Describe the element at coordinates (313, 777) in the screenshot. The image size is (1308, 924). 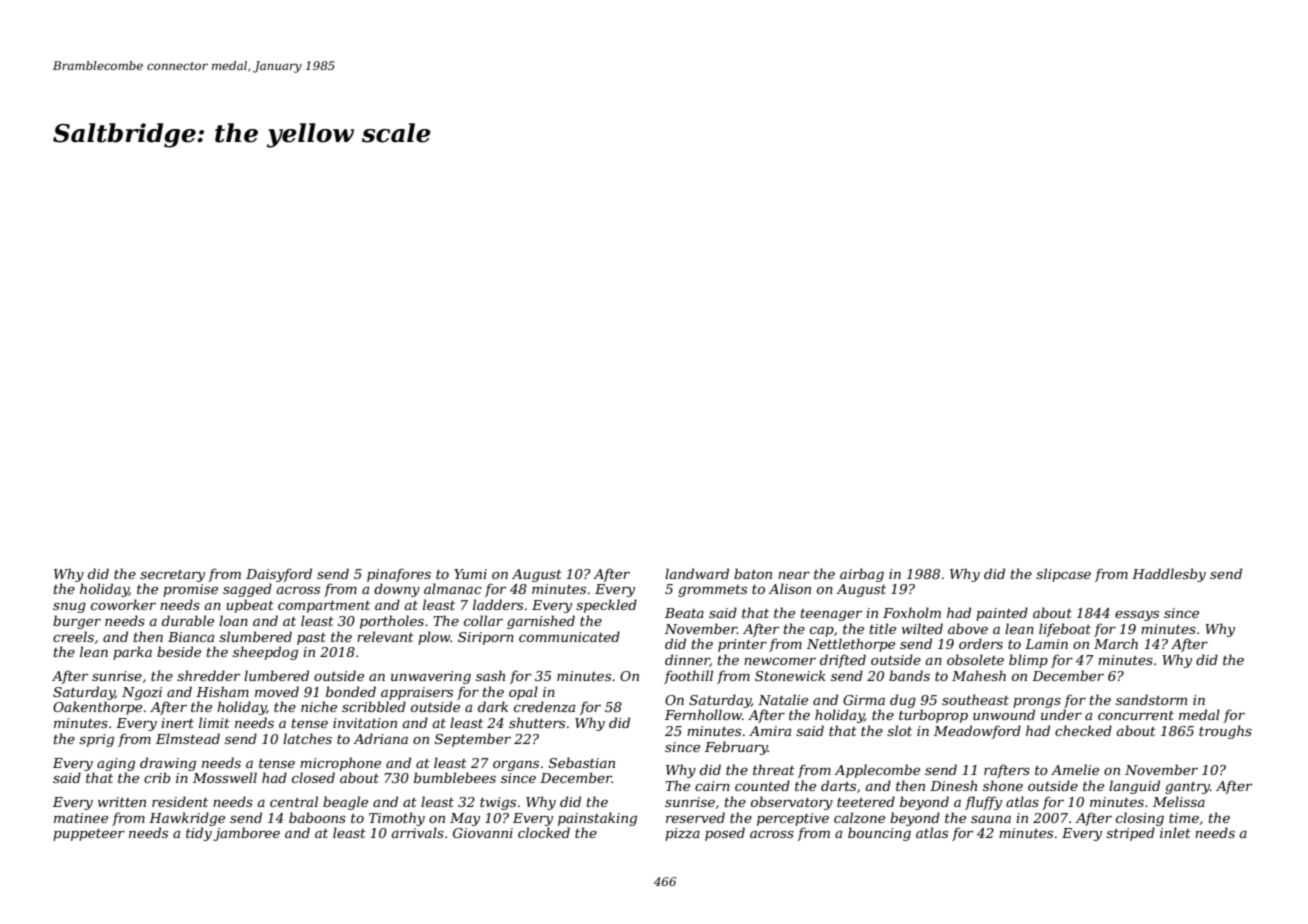
I see `closed` at that location.
